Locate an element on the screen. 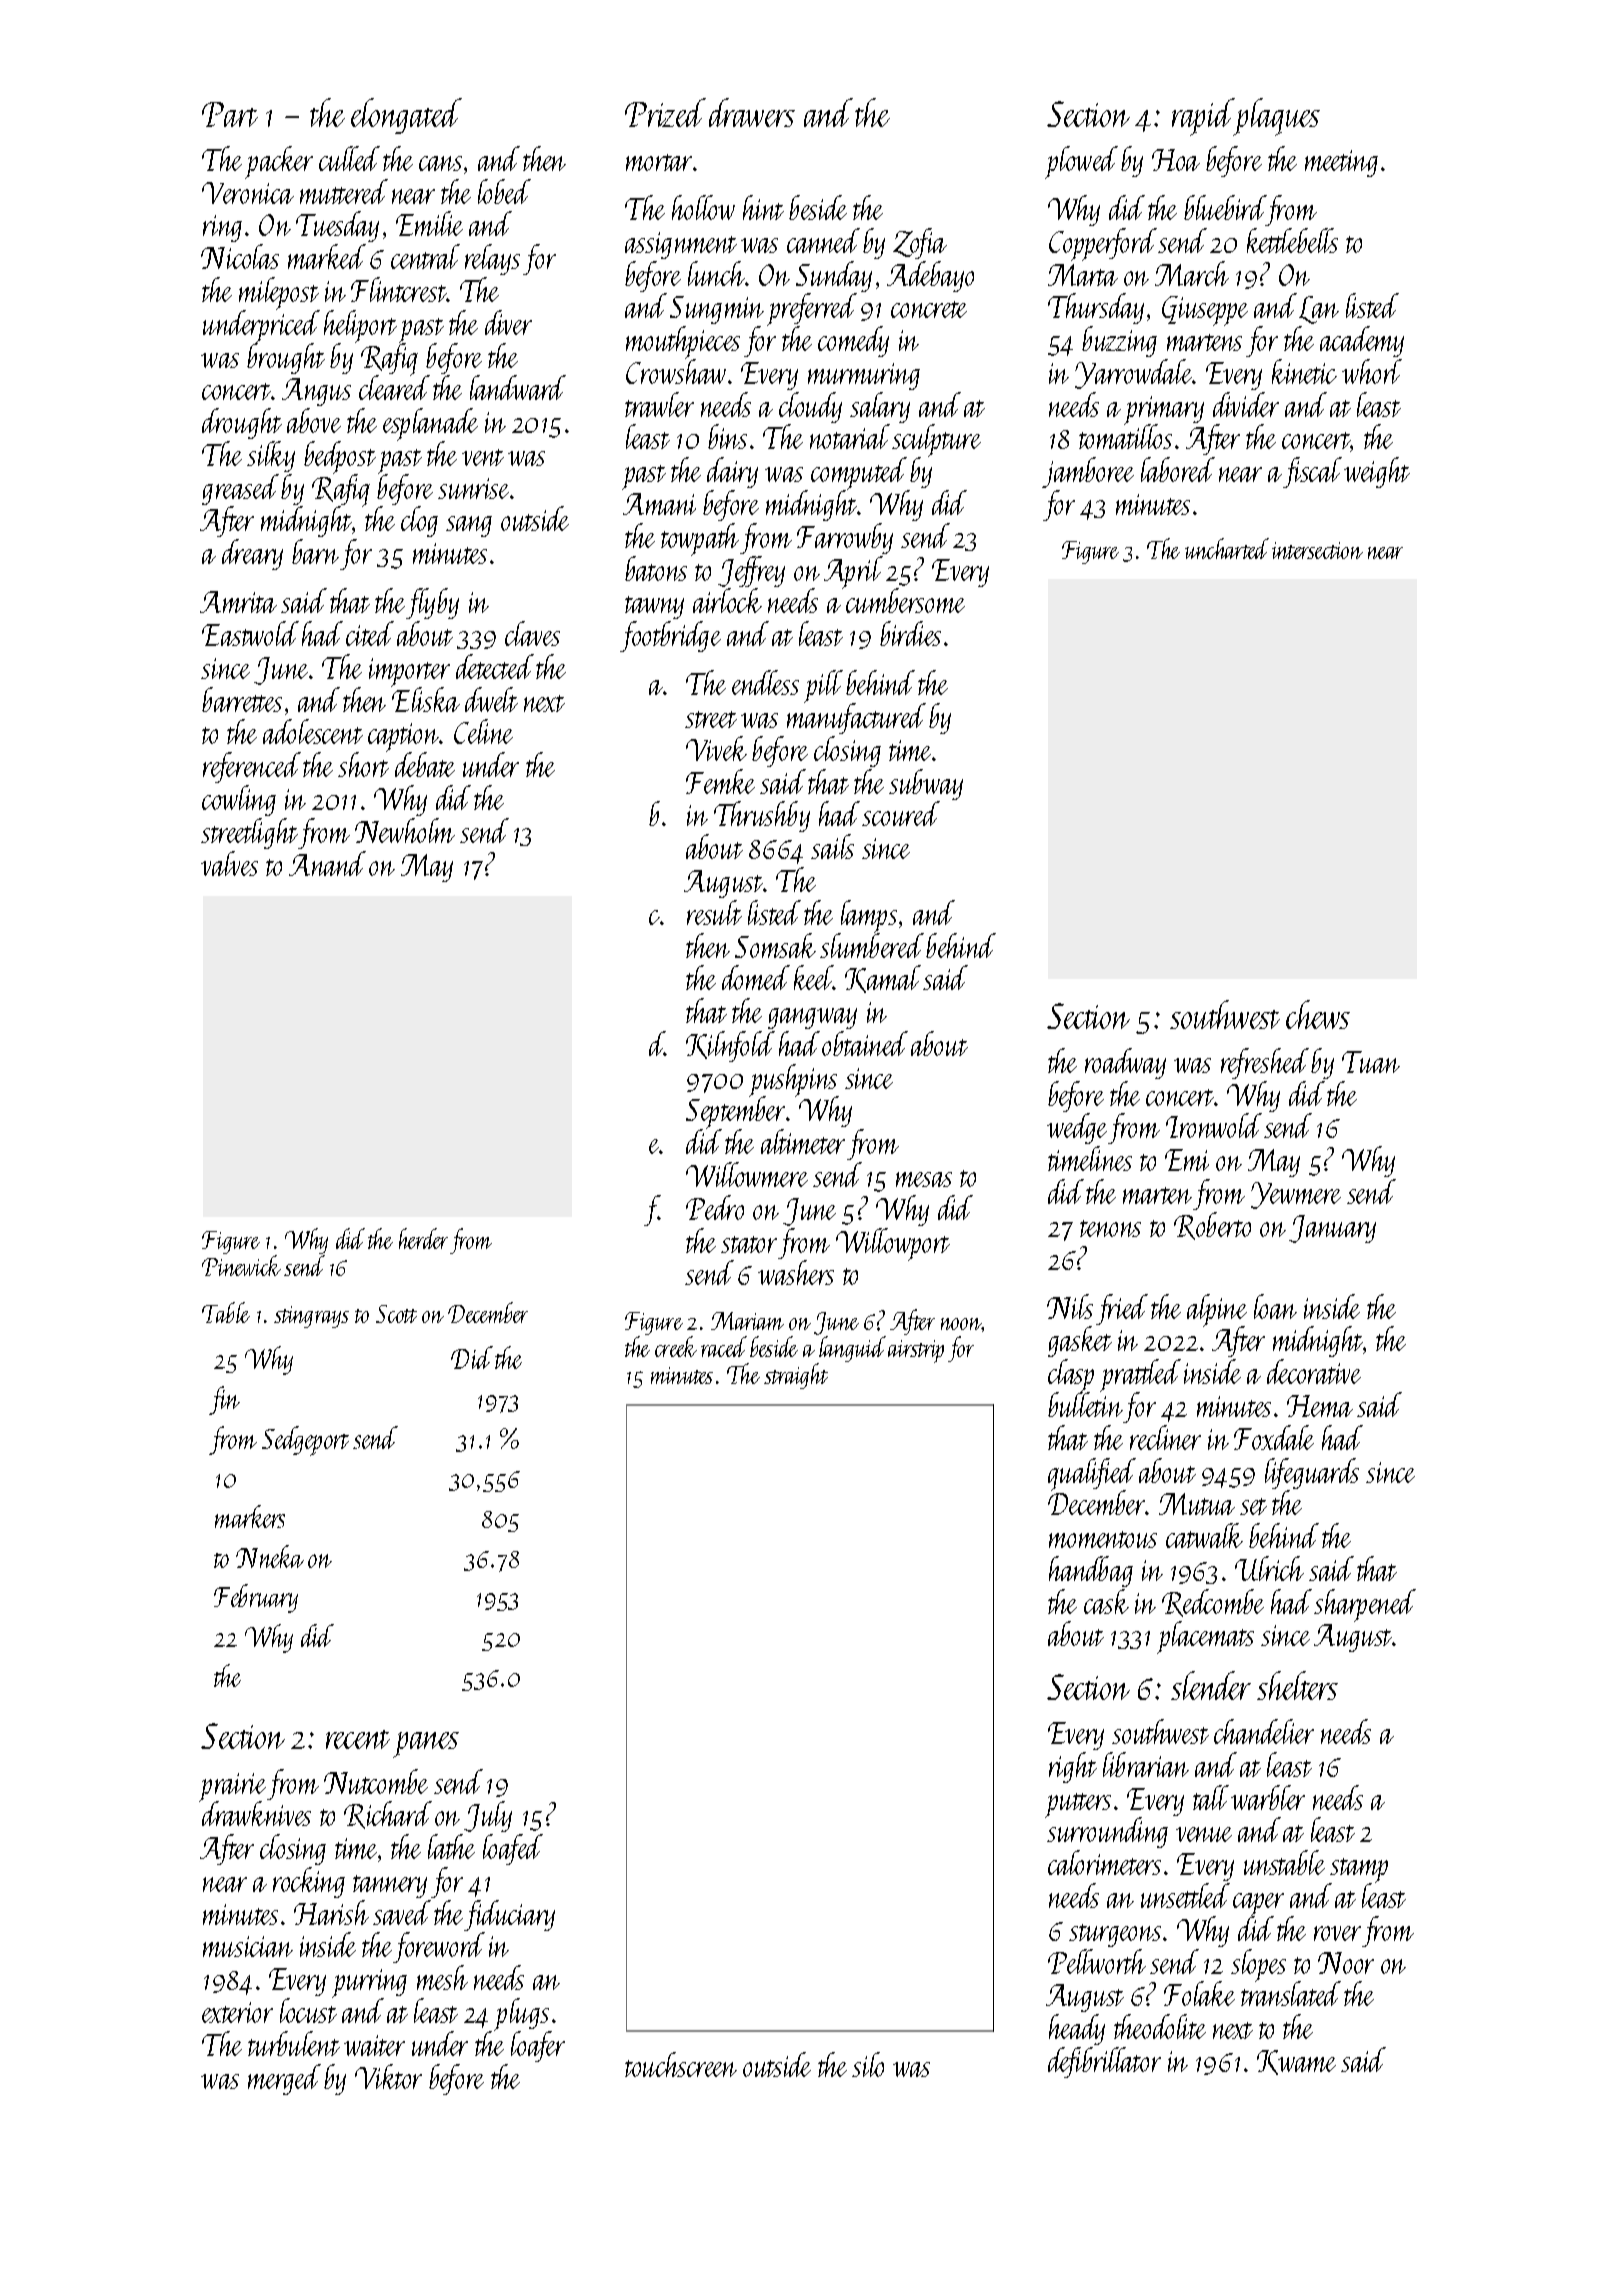  rapid is located at coordinates (1203, 117).
